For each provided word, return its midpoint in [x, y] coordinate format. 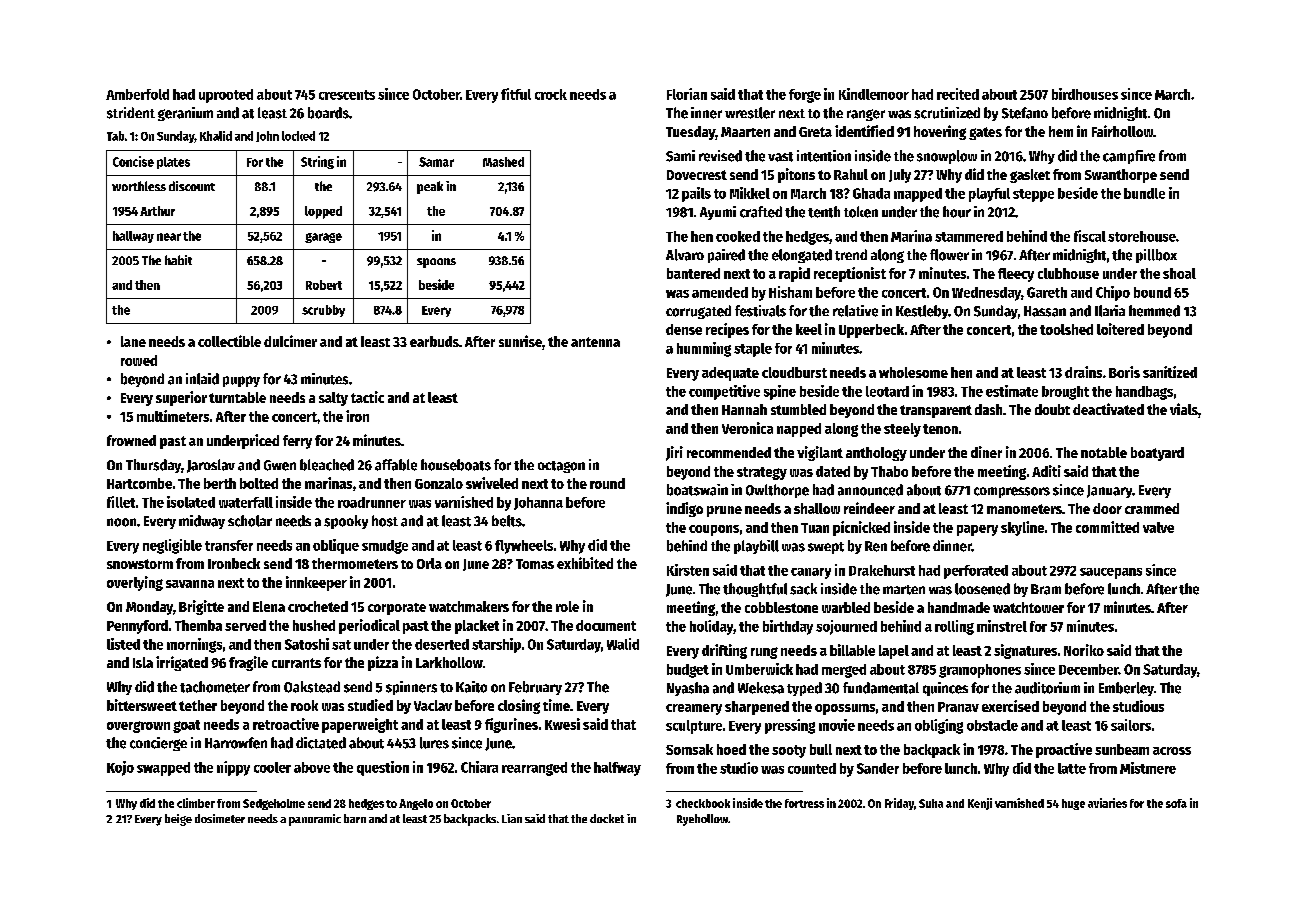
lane [133, 341]
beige [178, 820]
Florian [687, 94]
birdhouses [1085, 94]
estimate [1012, 391]
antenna [595, 342]
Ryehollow [702, 820]
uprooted [226, 96]
